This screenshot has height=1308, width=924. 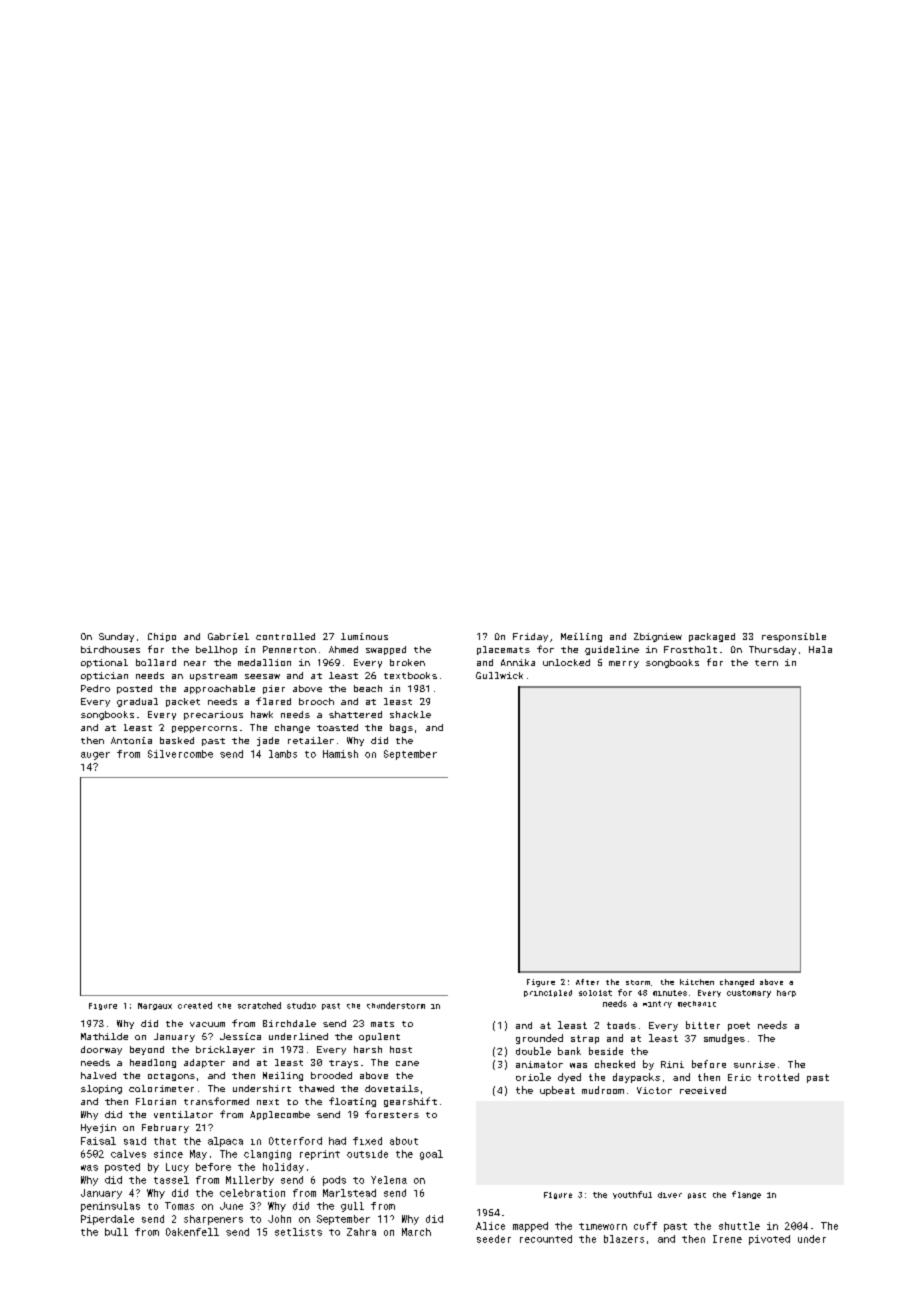 I want to click on packaged, so click(x=712, y=637).
